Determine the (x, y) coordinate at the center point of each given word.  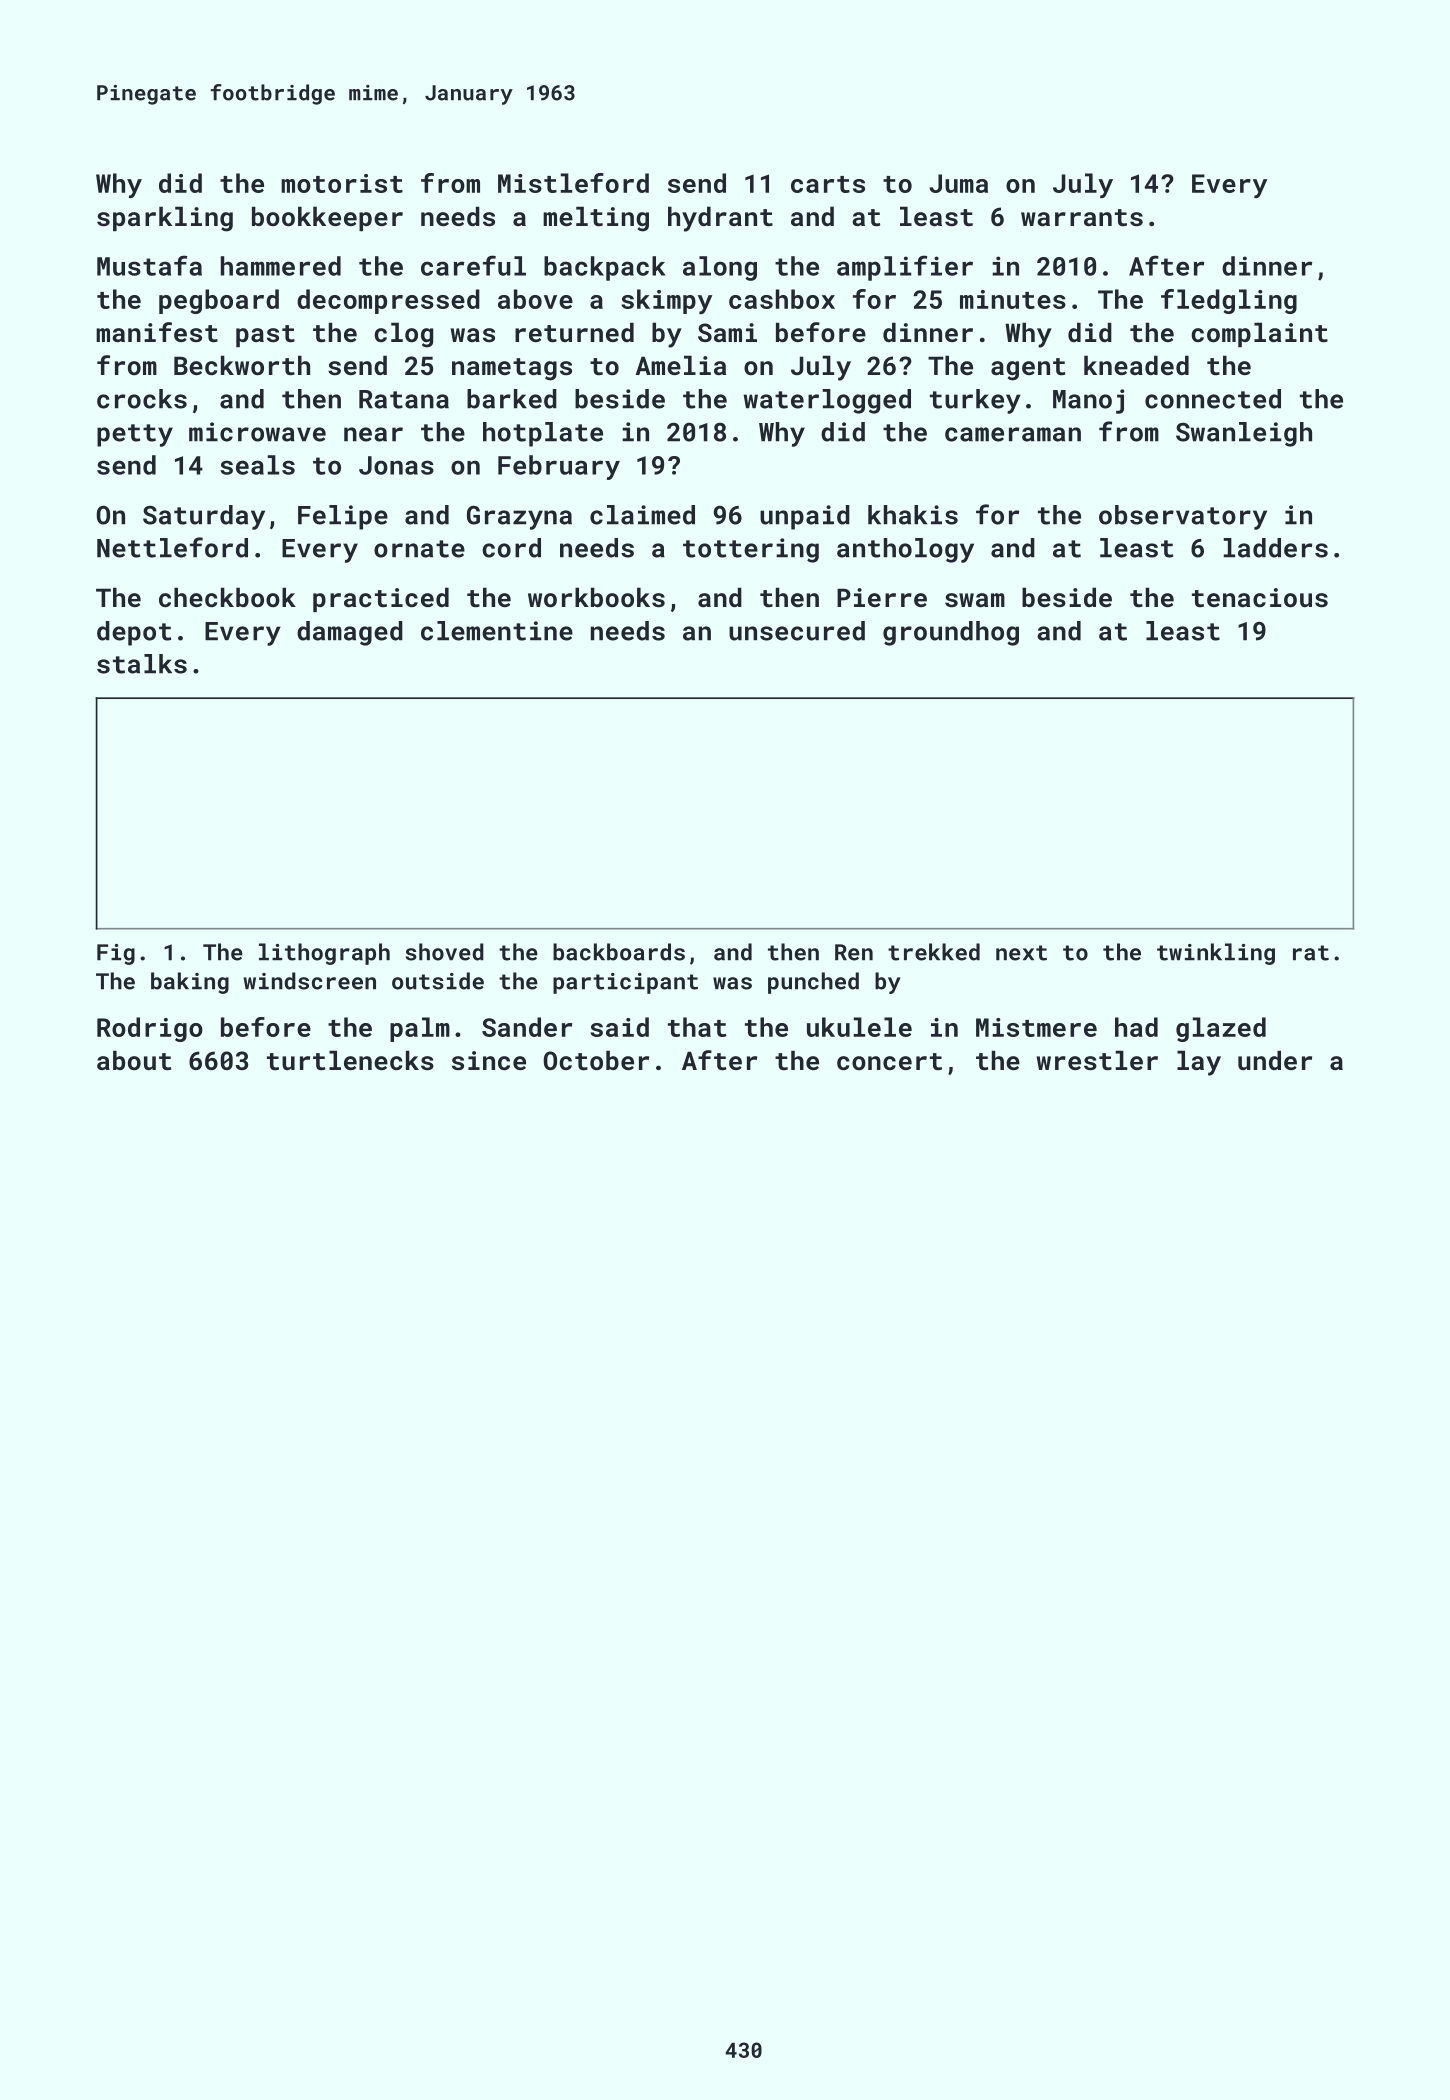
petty (135, 435)
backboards (619, 952)
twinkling (1216, 954)
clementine (497, 631)
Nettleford (172, 547)
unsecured (797, 631)
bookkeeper (327, 218)
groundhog (951, 633)
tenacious (1260, 598)
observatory (1183, 517)
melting (596, 219)
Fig (116, 954)
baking (190, 983)
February (559, 467)
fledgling (1229, 301)
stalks (142, 664)
